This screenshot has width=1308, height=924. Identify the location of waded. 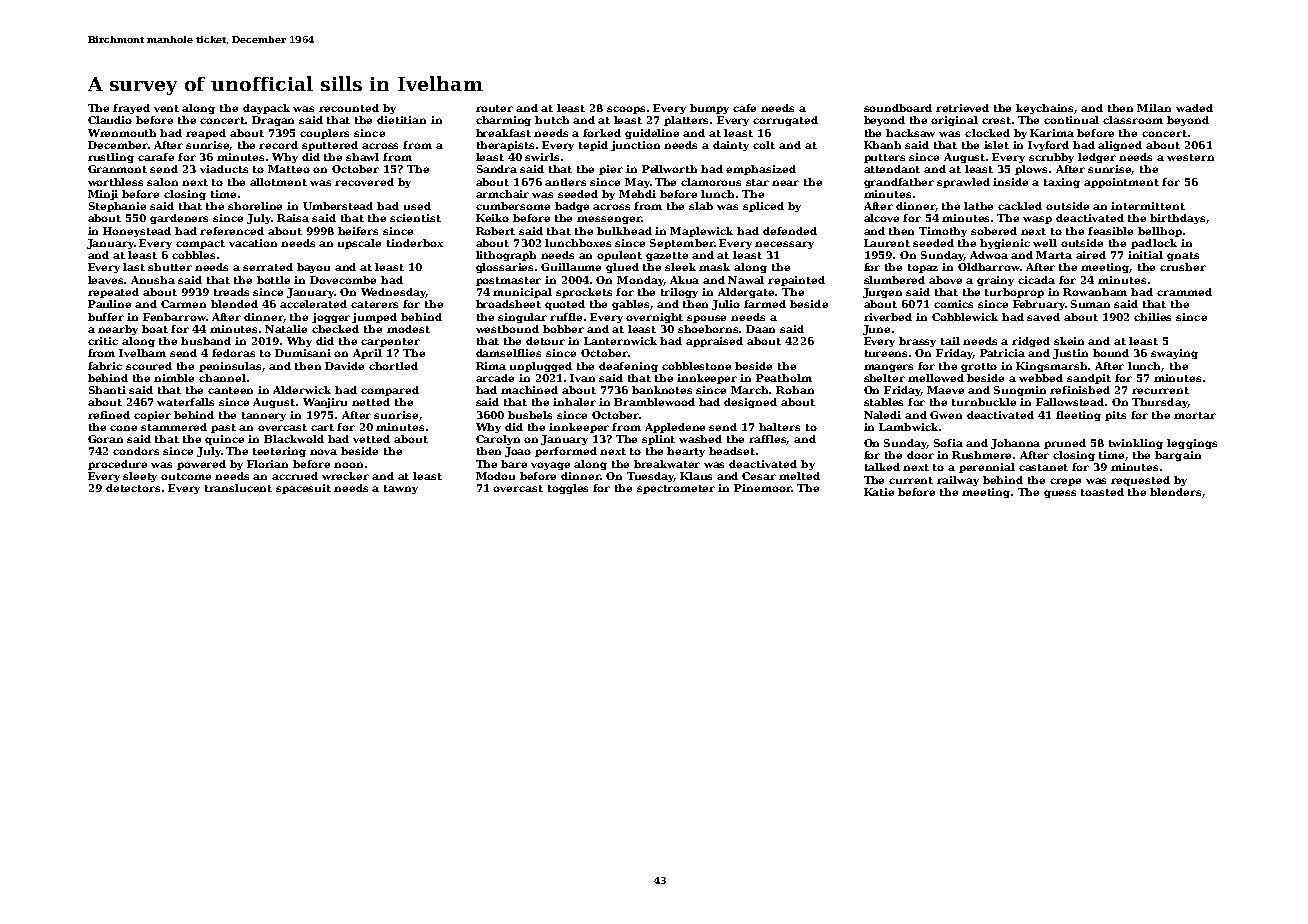
(1194, 108).
